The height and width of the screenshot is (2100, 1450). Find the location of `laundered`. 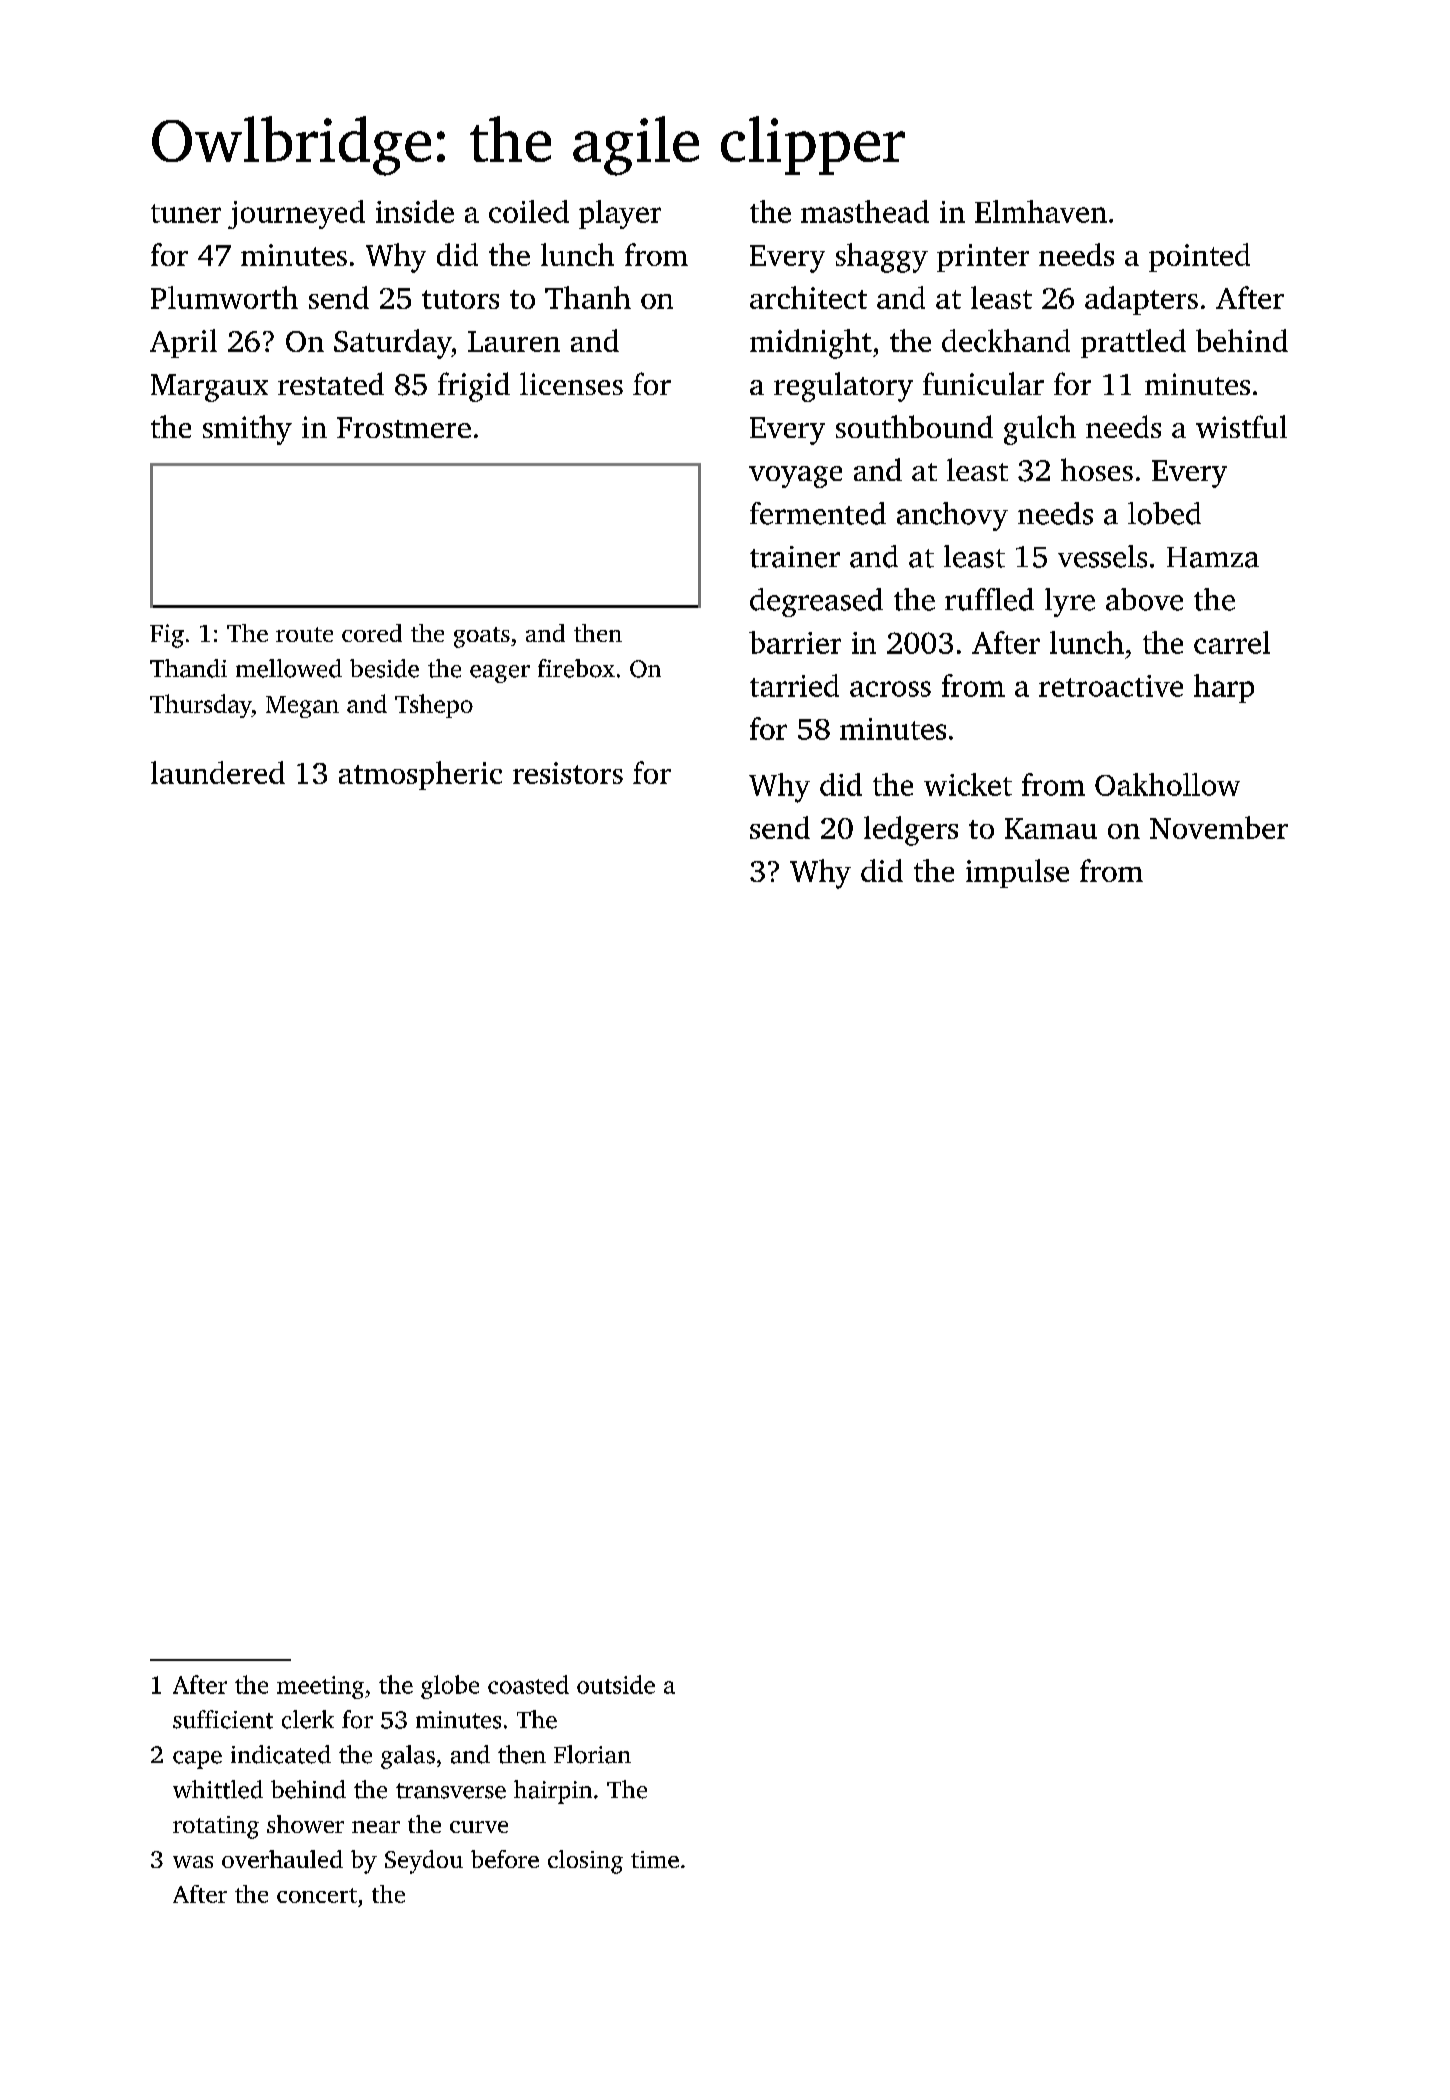

laundered is located at coordinates (218, 772).
